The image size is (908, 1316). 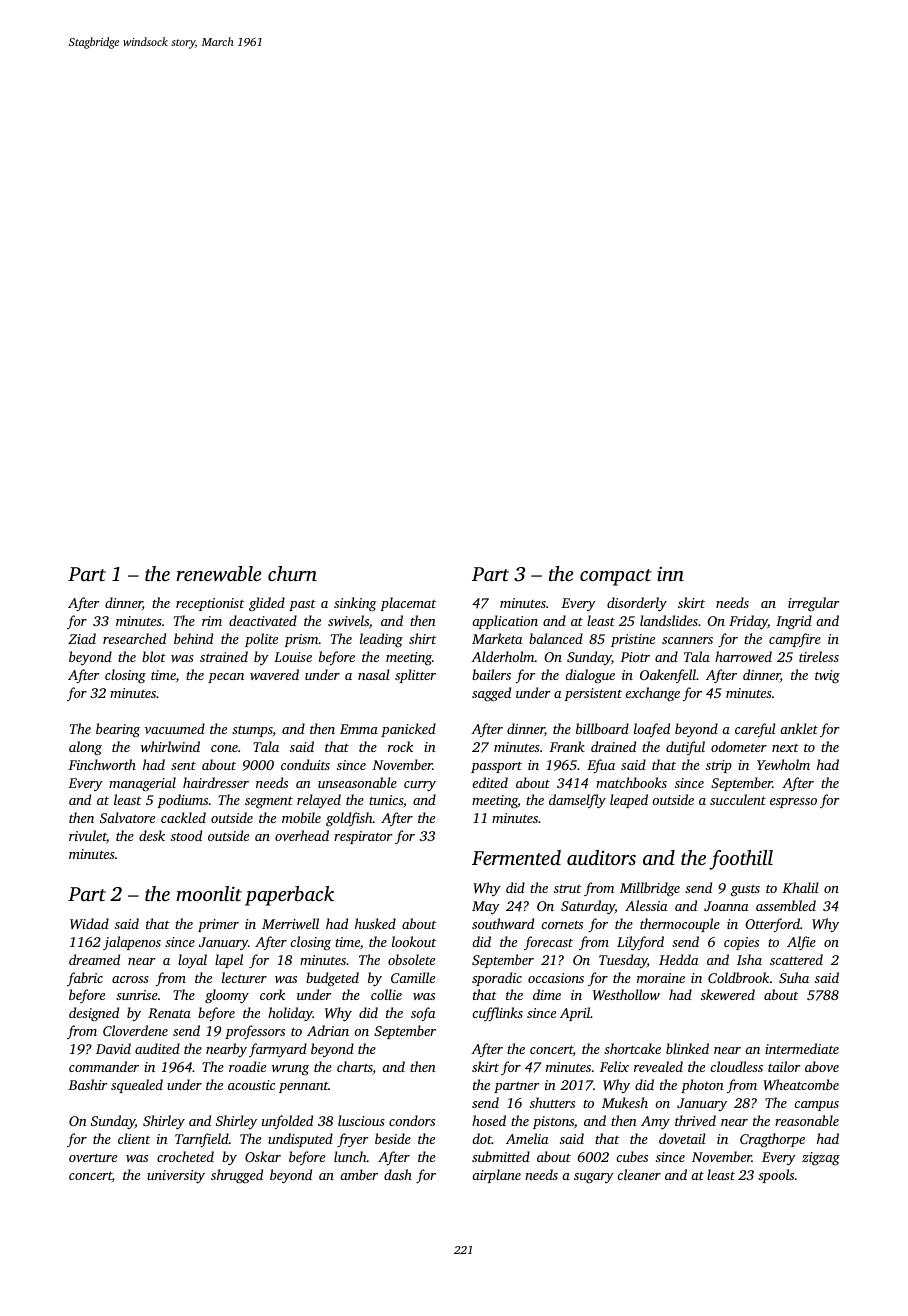 I want to click on dovetail, so click(x=682, y=1138).
